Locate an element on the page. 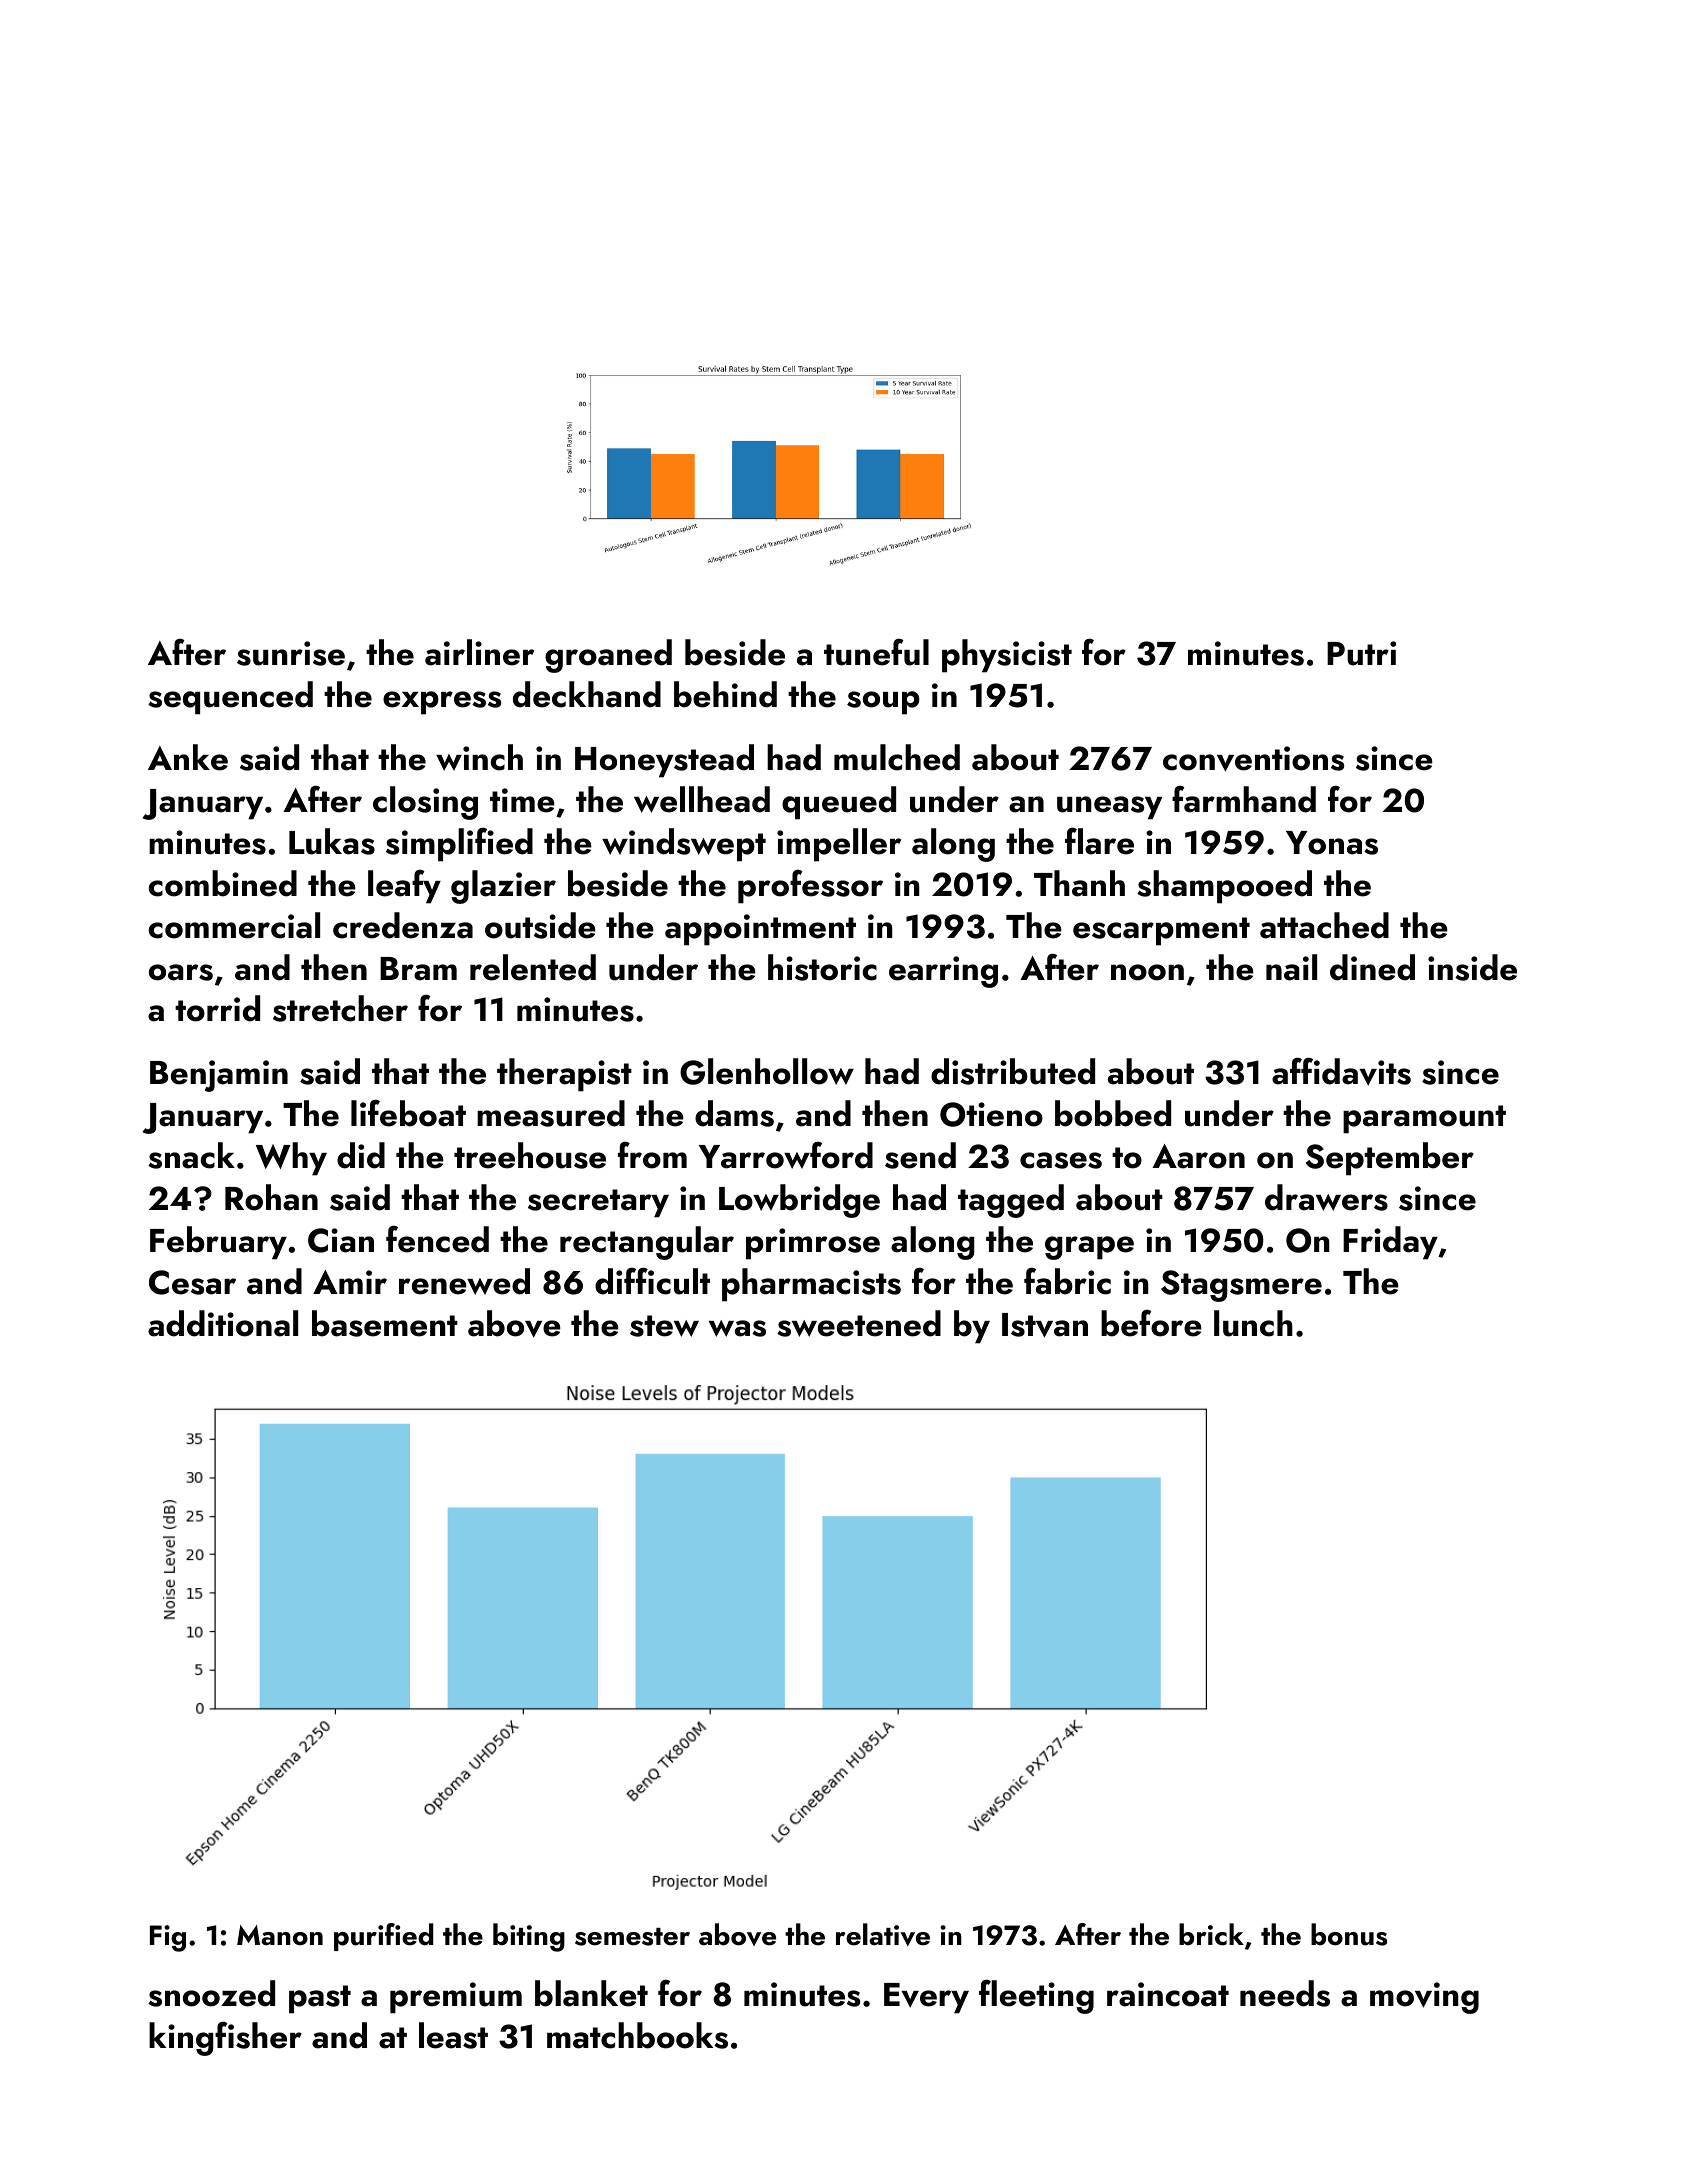 This page has height=2178, width=1683. mulched is located at coordinates (897, 757).
